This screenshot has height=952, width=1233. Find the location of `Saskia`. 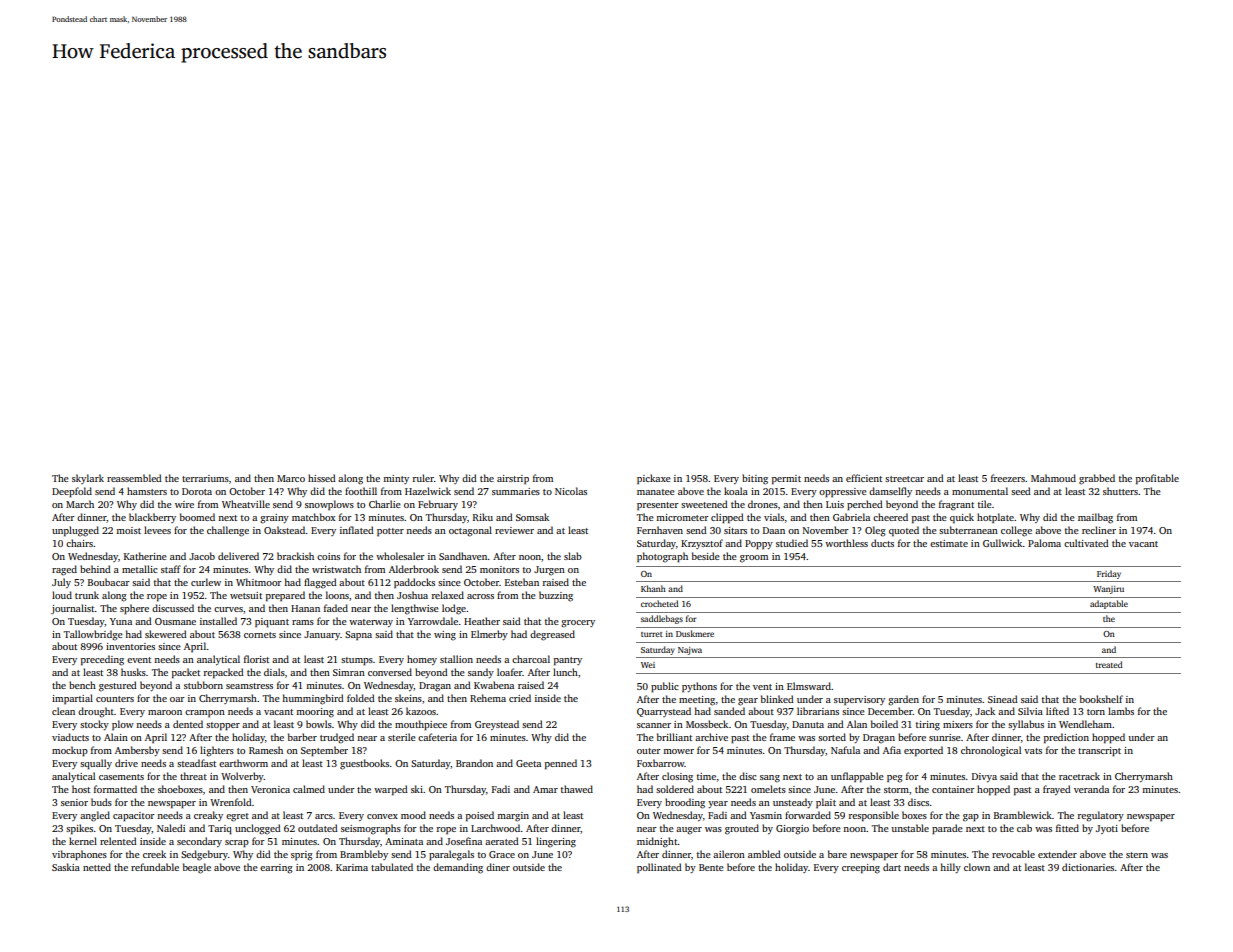

Saskia is located at coordinates (66, 867).
